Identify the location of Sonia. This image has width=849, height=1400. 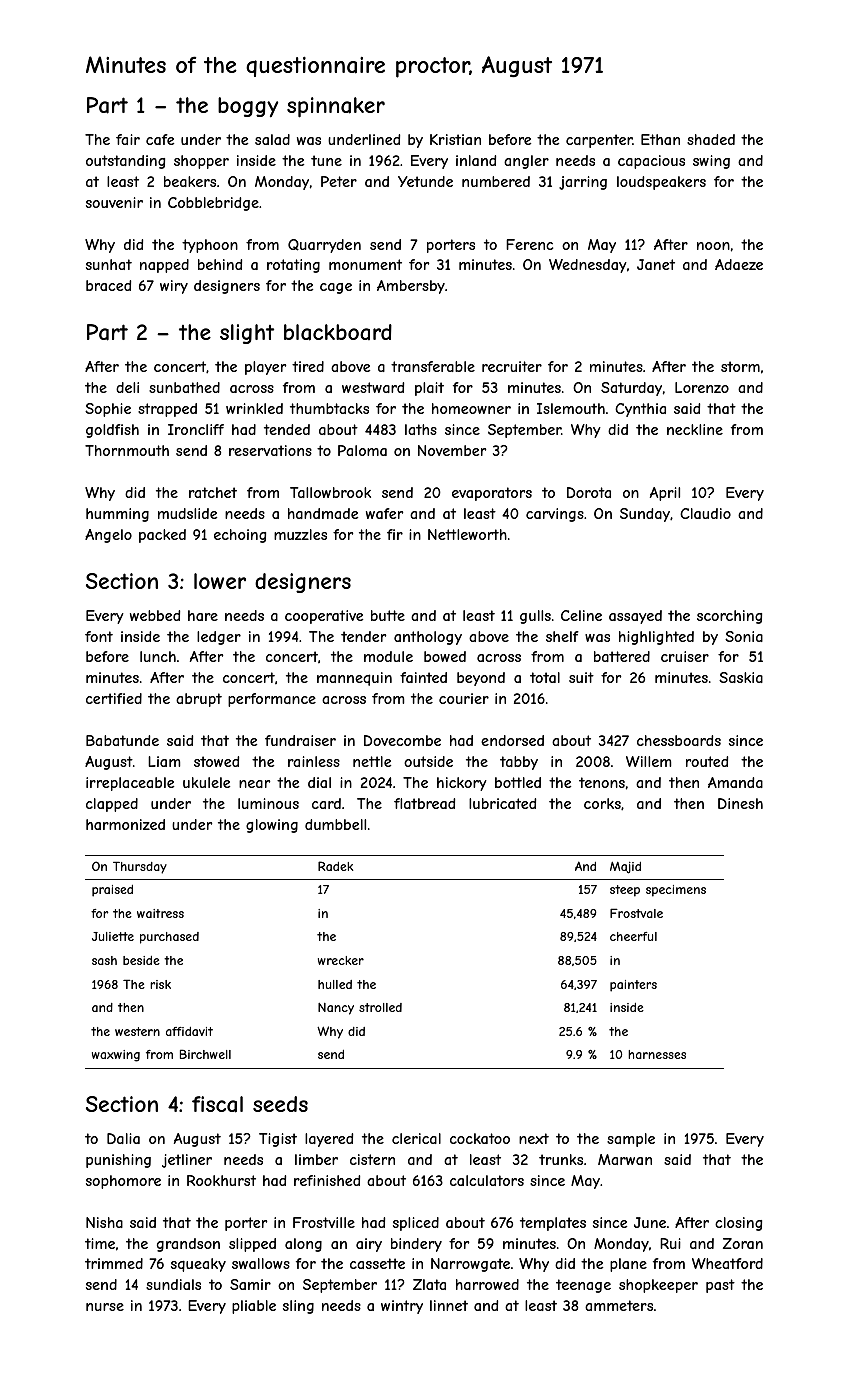
(744, 636).
